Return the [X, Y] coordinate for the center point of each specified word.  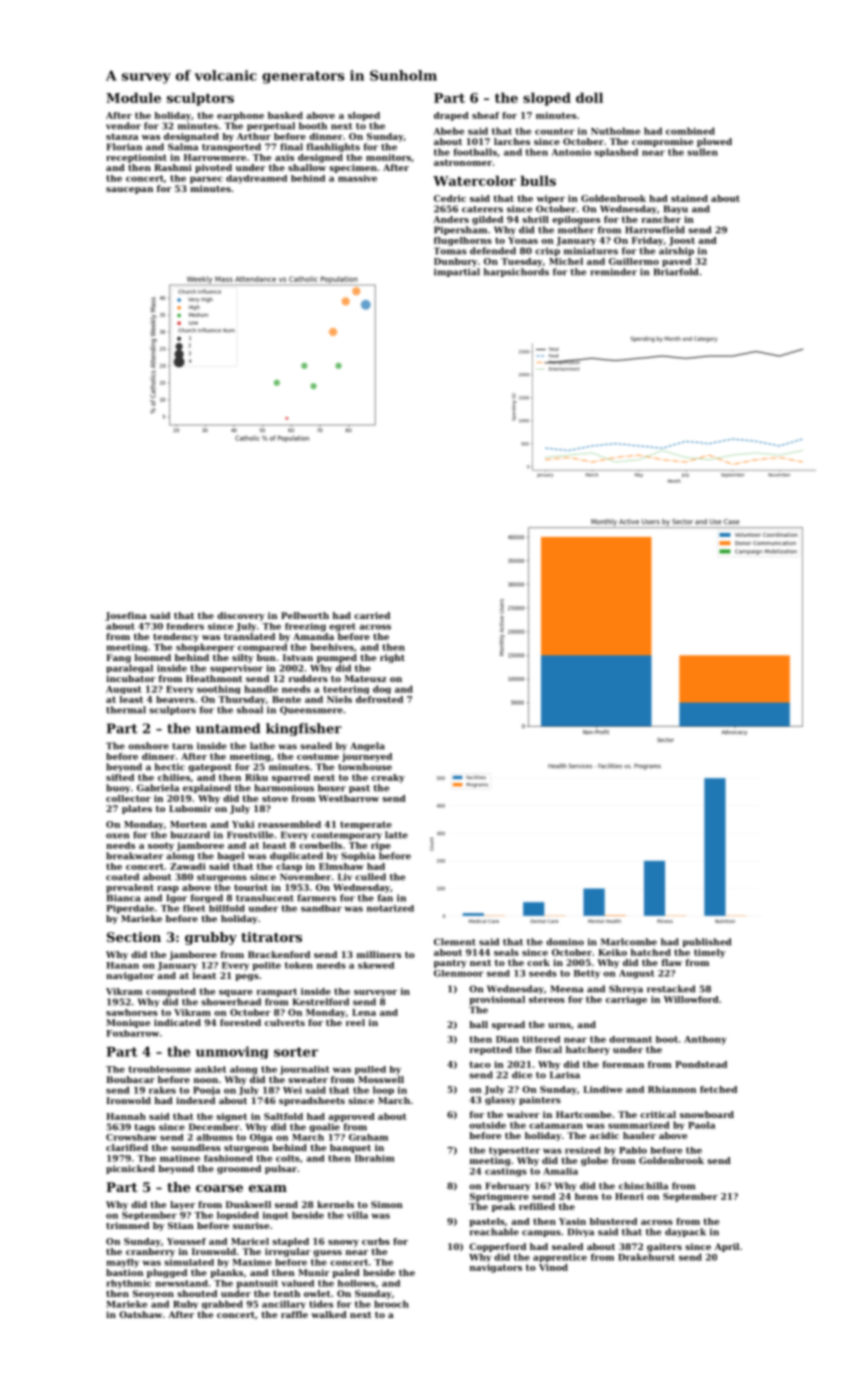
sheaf [486, 115]
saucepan [129, 190]
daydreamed [256, 179]
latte [396, 835]
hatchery [588, 1050]
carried [372, 615]
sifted [120, 777]
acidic [604, 1135]
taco [480, 1064]
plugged [167, 1273]
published [707, 942]
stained [689, 198]
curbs [376, 1241]
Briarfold [676, 272]
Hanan [122, 965]
